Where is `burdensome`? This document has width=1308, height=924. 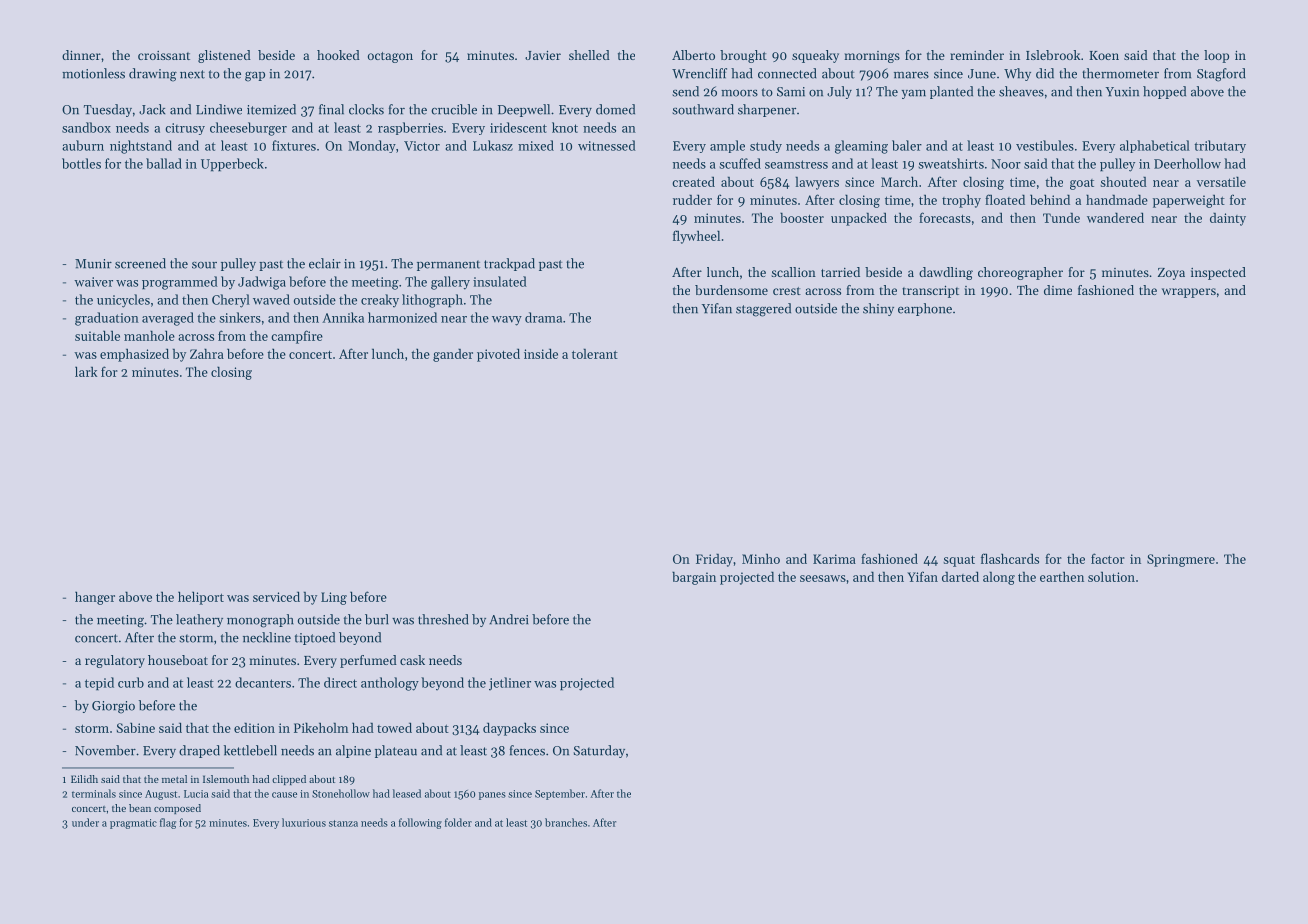
burdensome is located at coordinates (731, 290).
